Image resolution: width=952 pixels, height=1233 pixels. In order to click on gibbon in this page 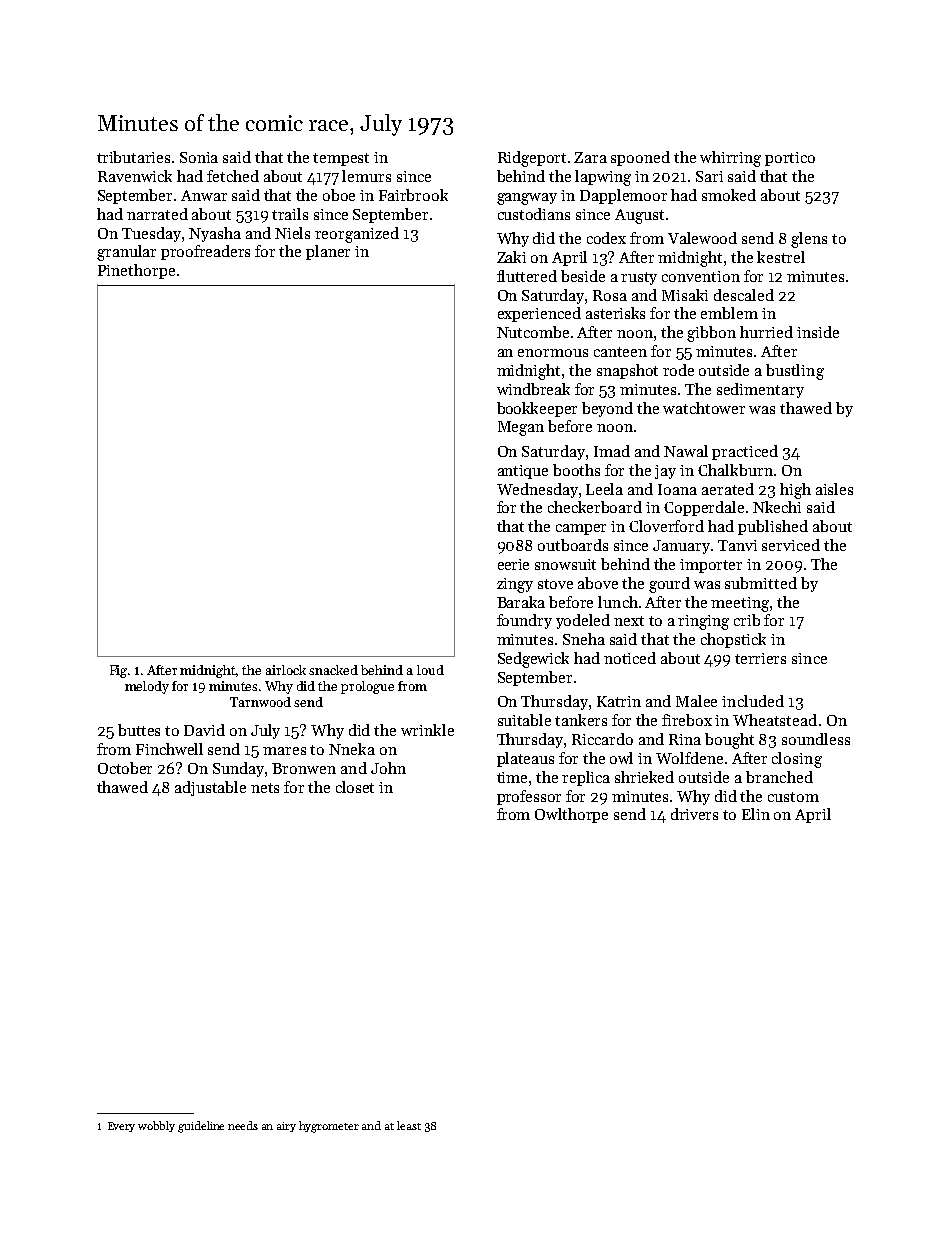, I will do `click(711, 334)`.
